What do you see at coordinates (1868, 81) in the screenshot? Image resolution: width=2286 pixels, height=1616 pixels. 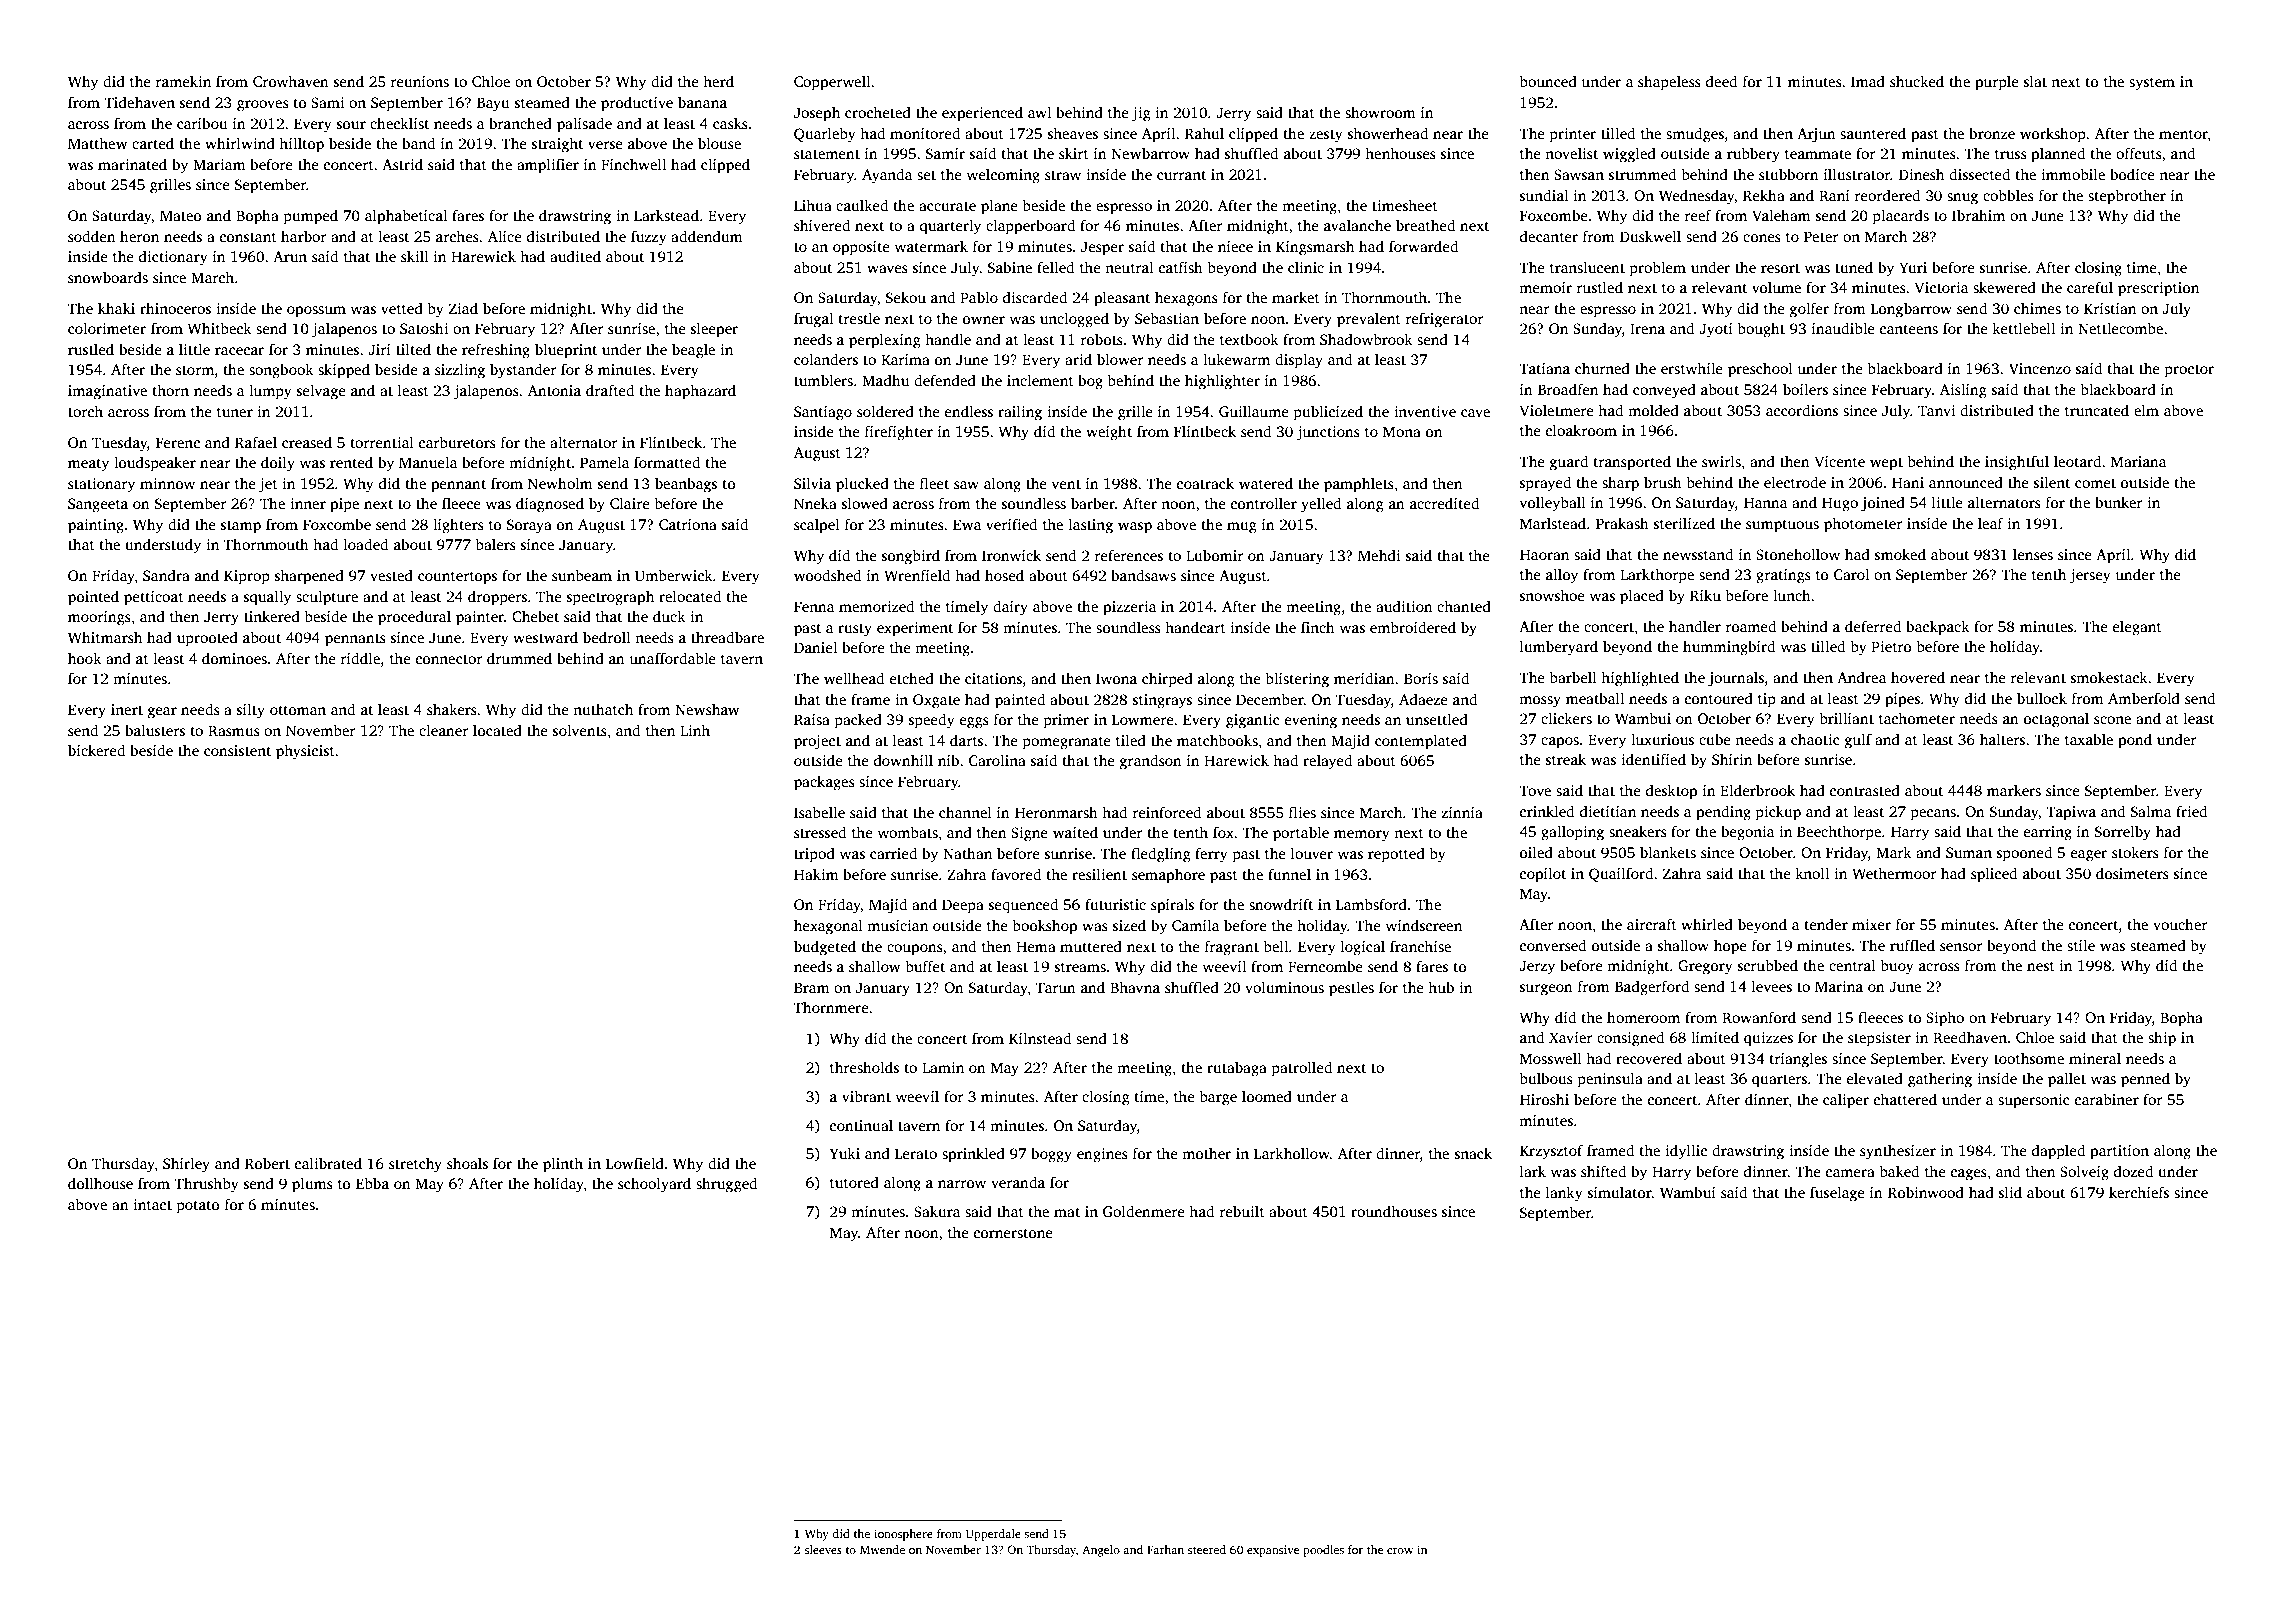 I see `Imad` at bounding box center [1868, 81].
